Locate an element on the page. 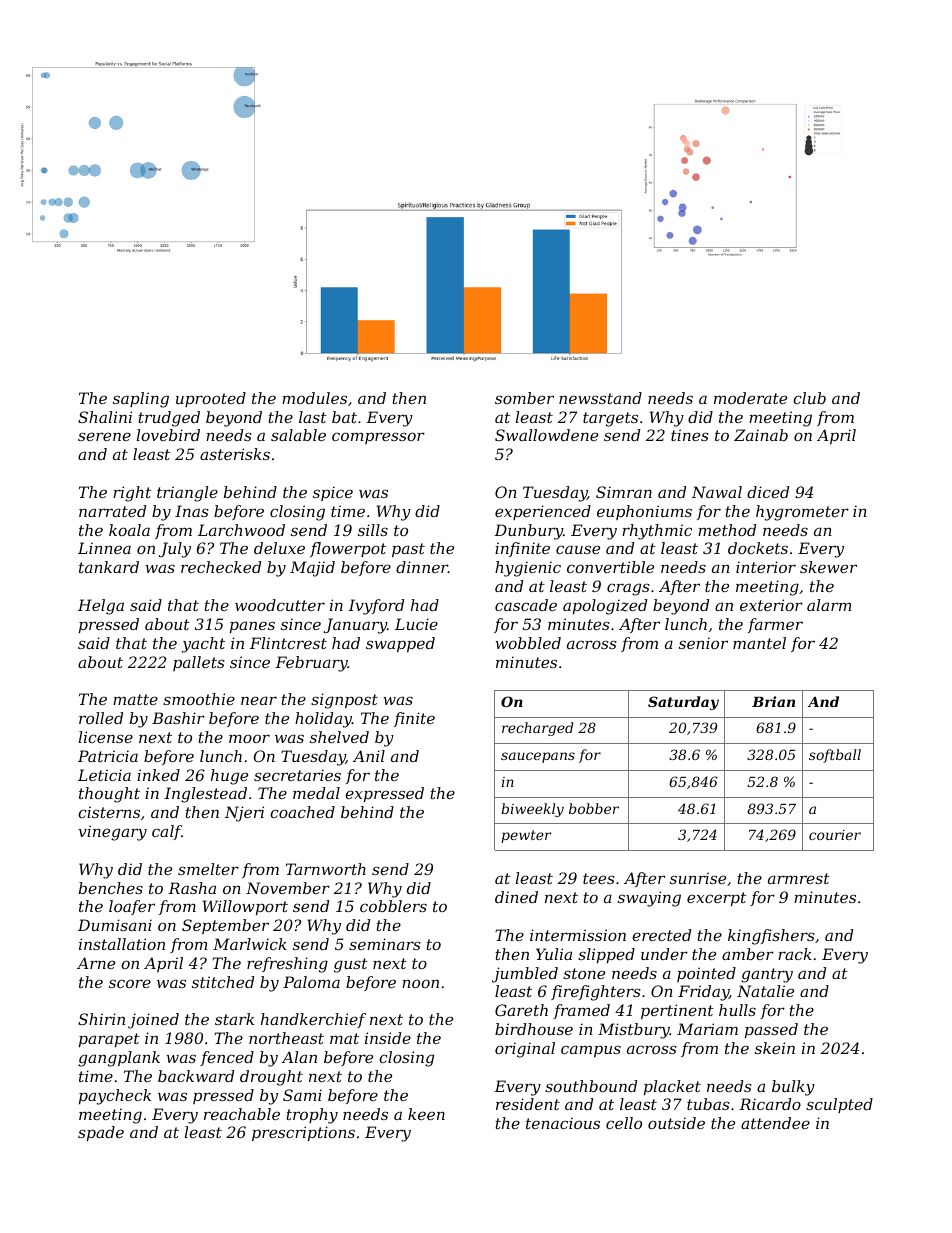  compressor is located at coordinates (378, 438).
